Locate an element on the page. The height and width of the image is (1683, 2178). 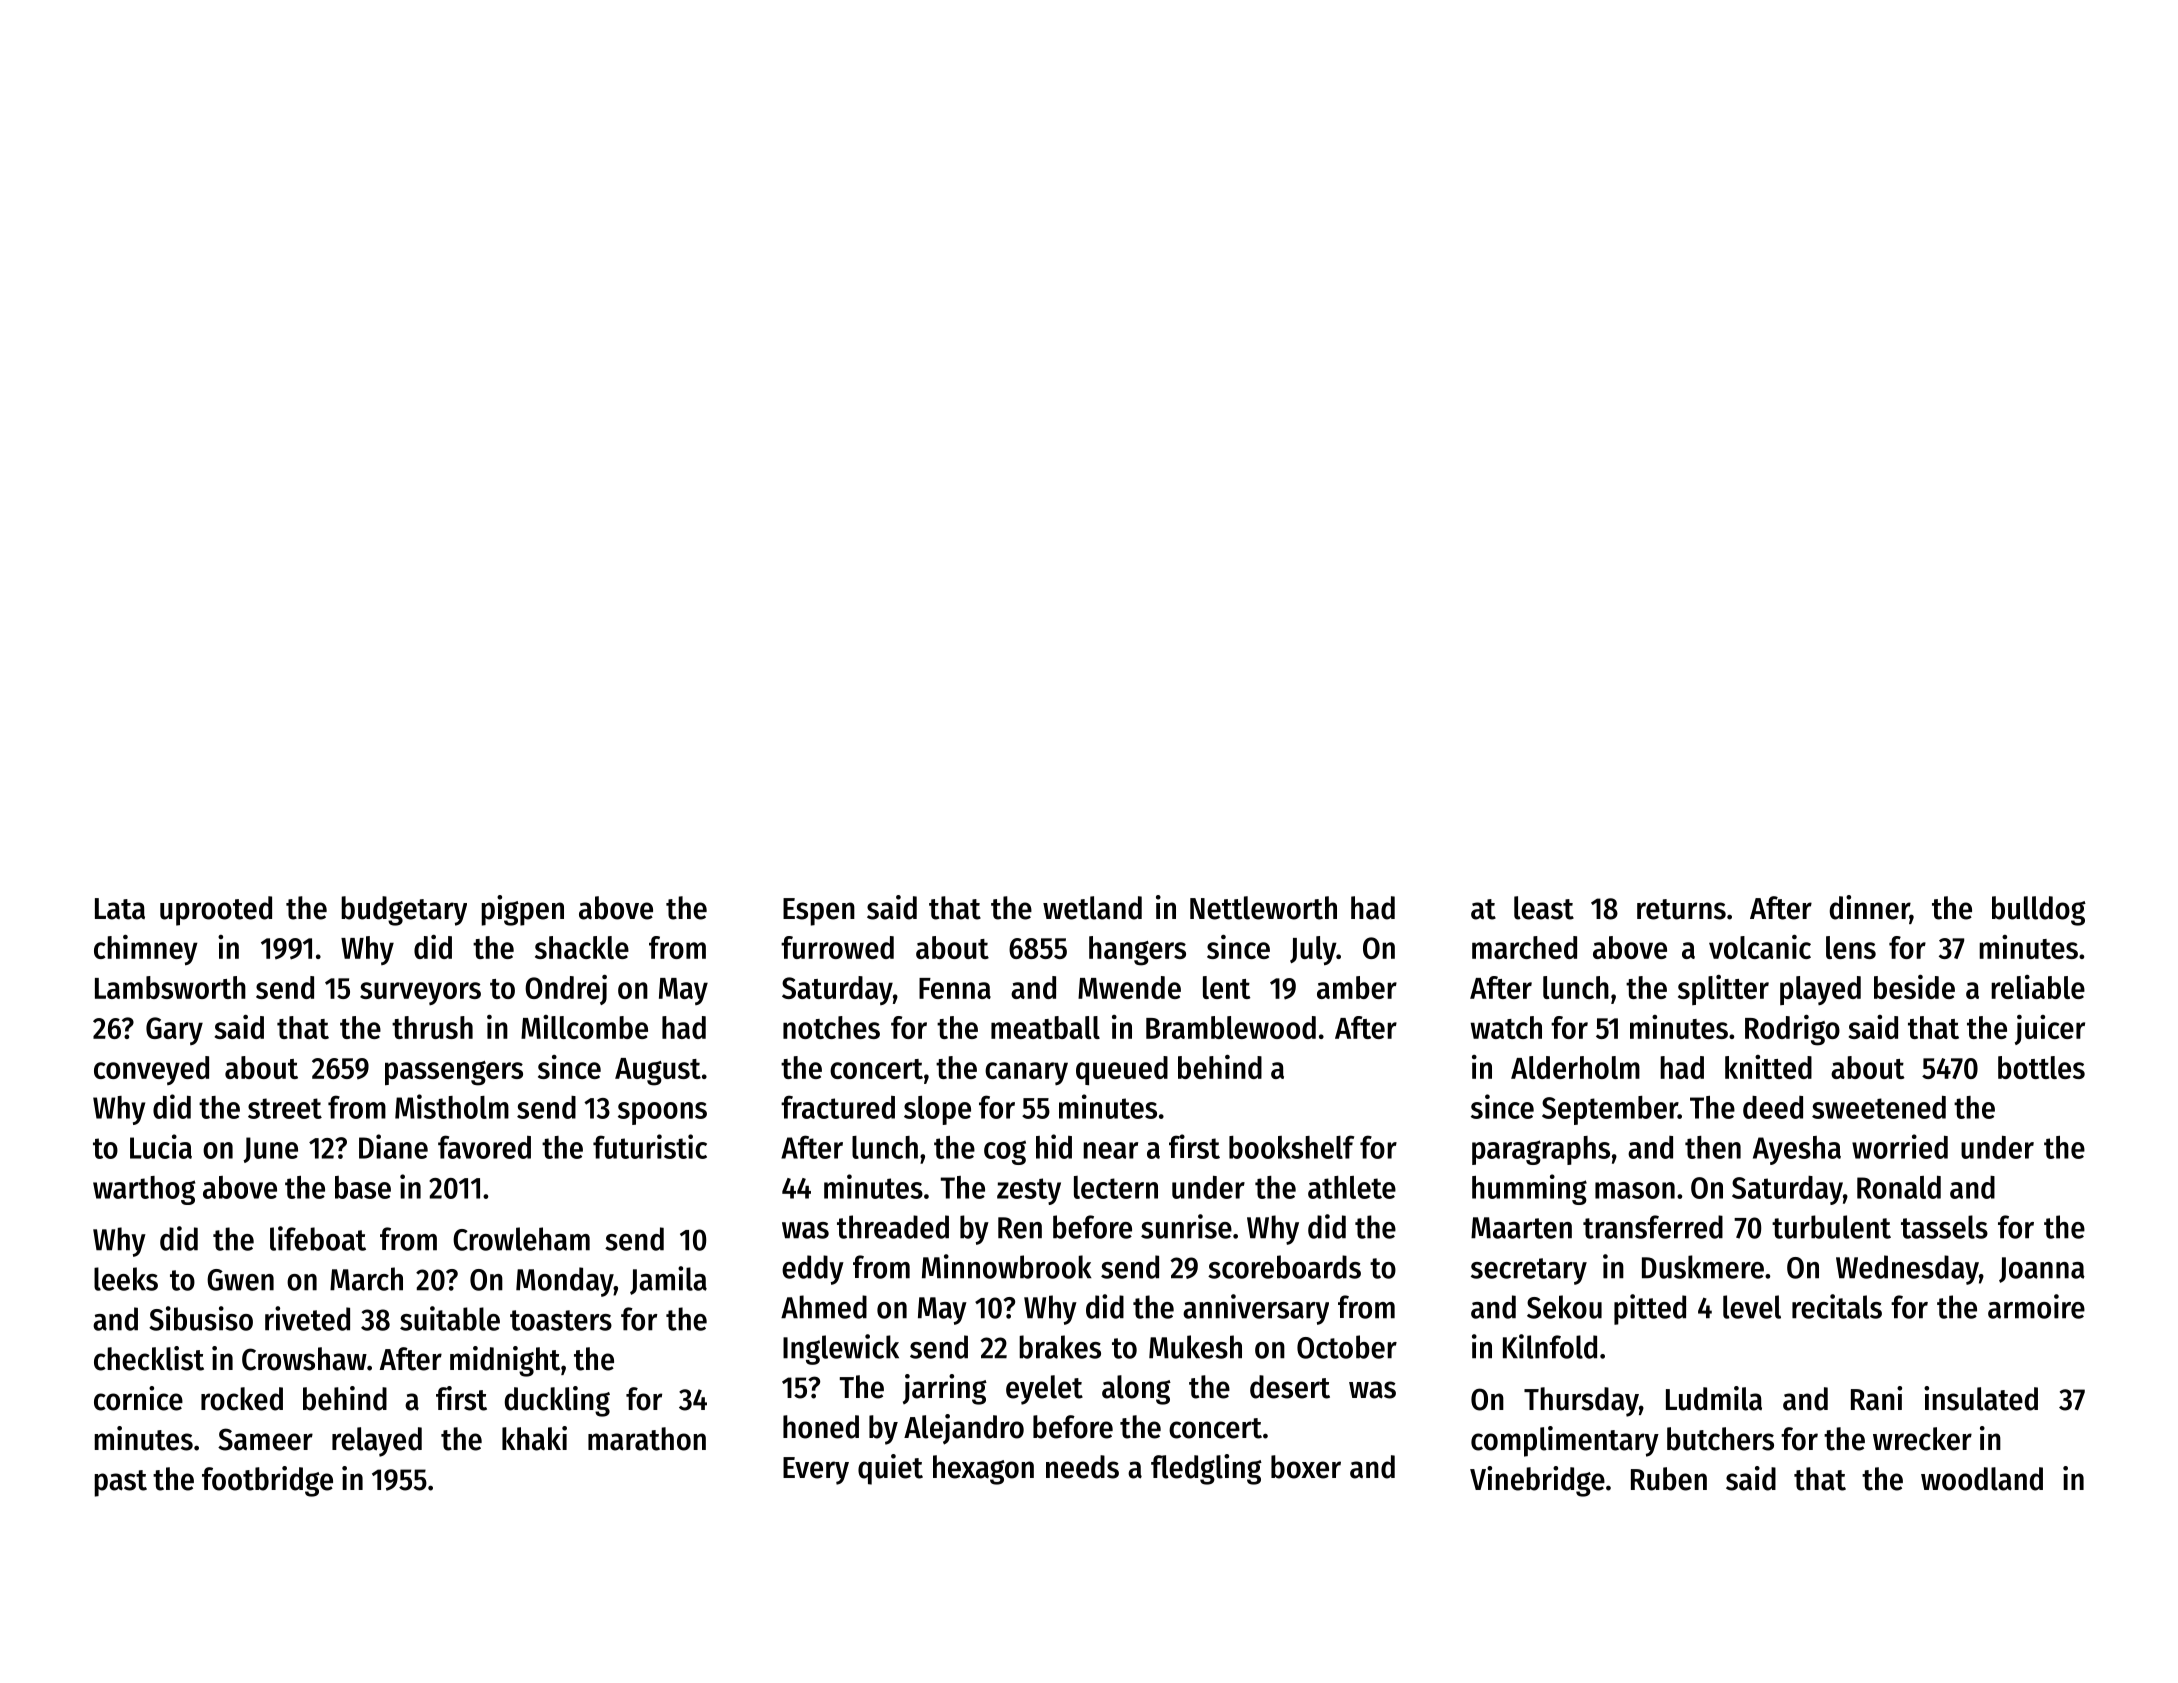
Mwende is located at coordinates (1129, 987).
